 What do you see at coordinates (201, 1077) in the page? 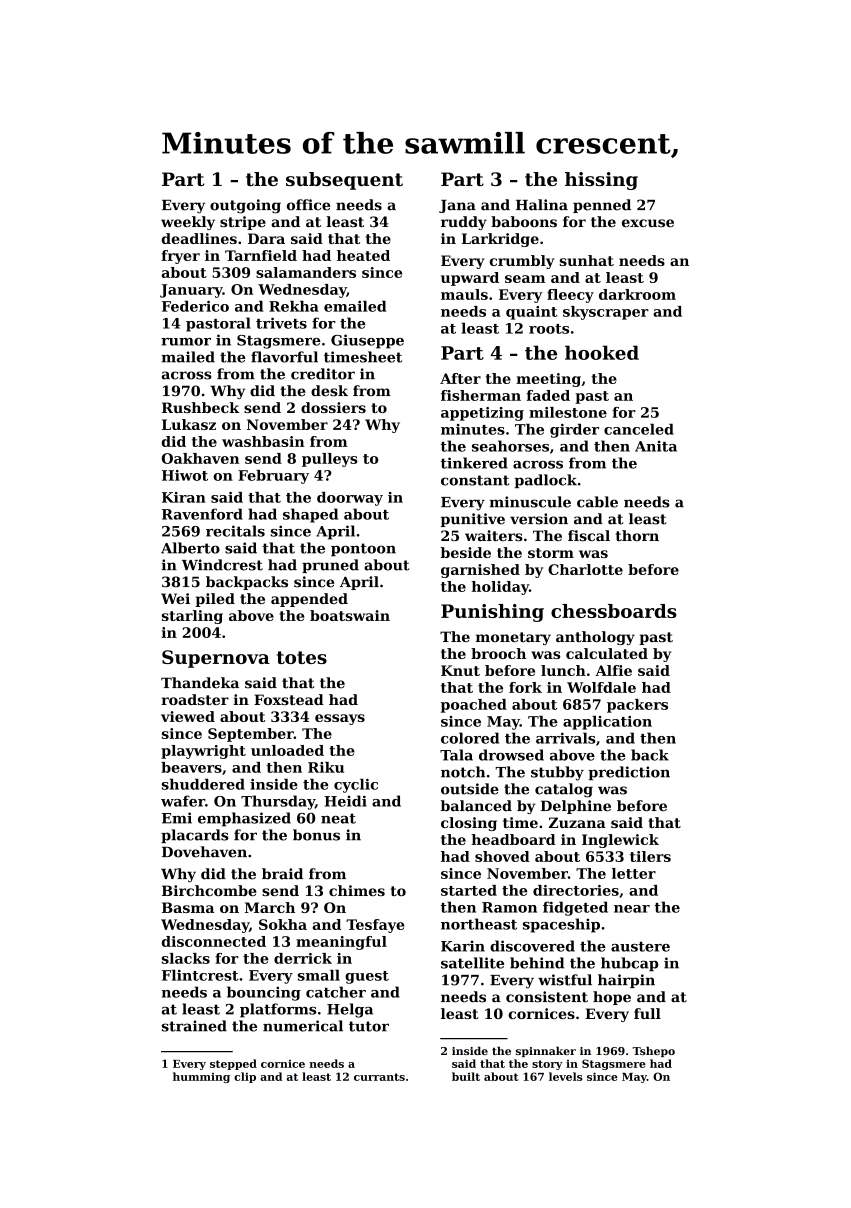
I see `humming` at bounding box center [201, 1077].
